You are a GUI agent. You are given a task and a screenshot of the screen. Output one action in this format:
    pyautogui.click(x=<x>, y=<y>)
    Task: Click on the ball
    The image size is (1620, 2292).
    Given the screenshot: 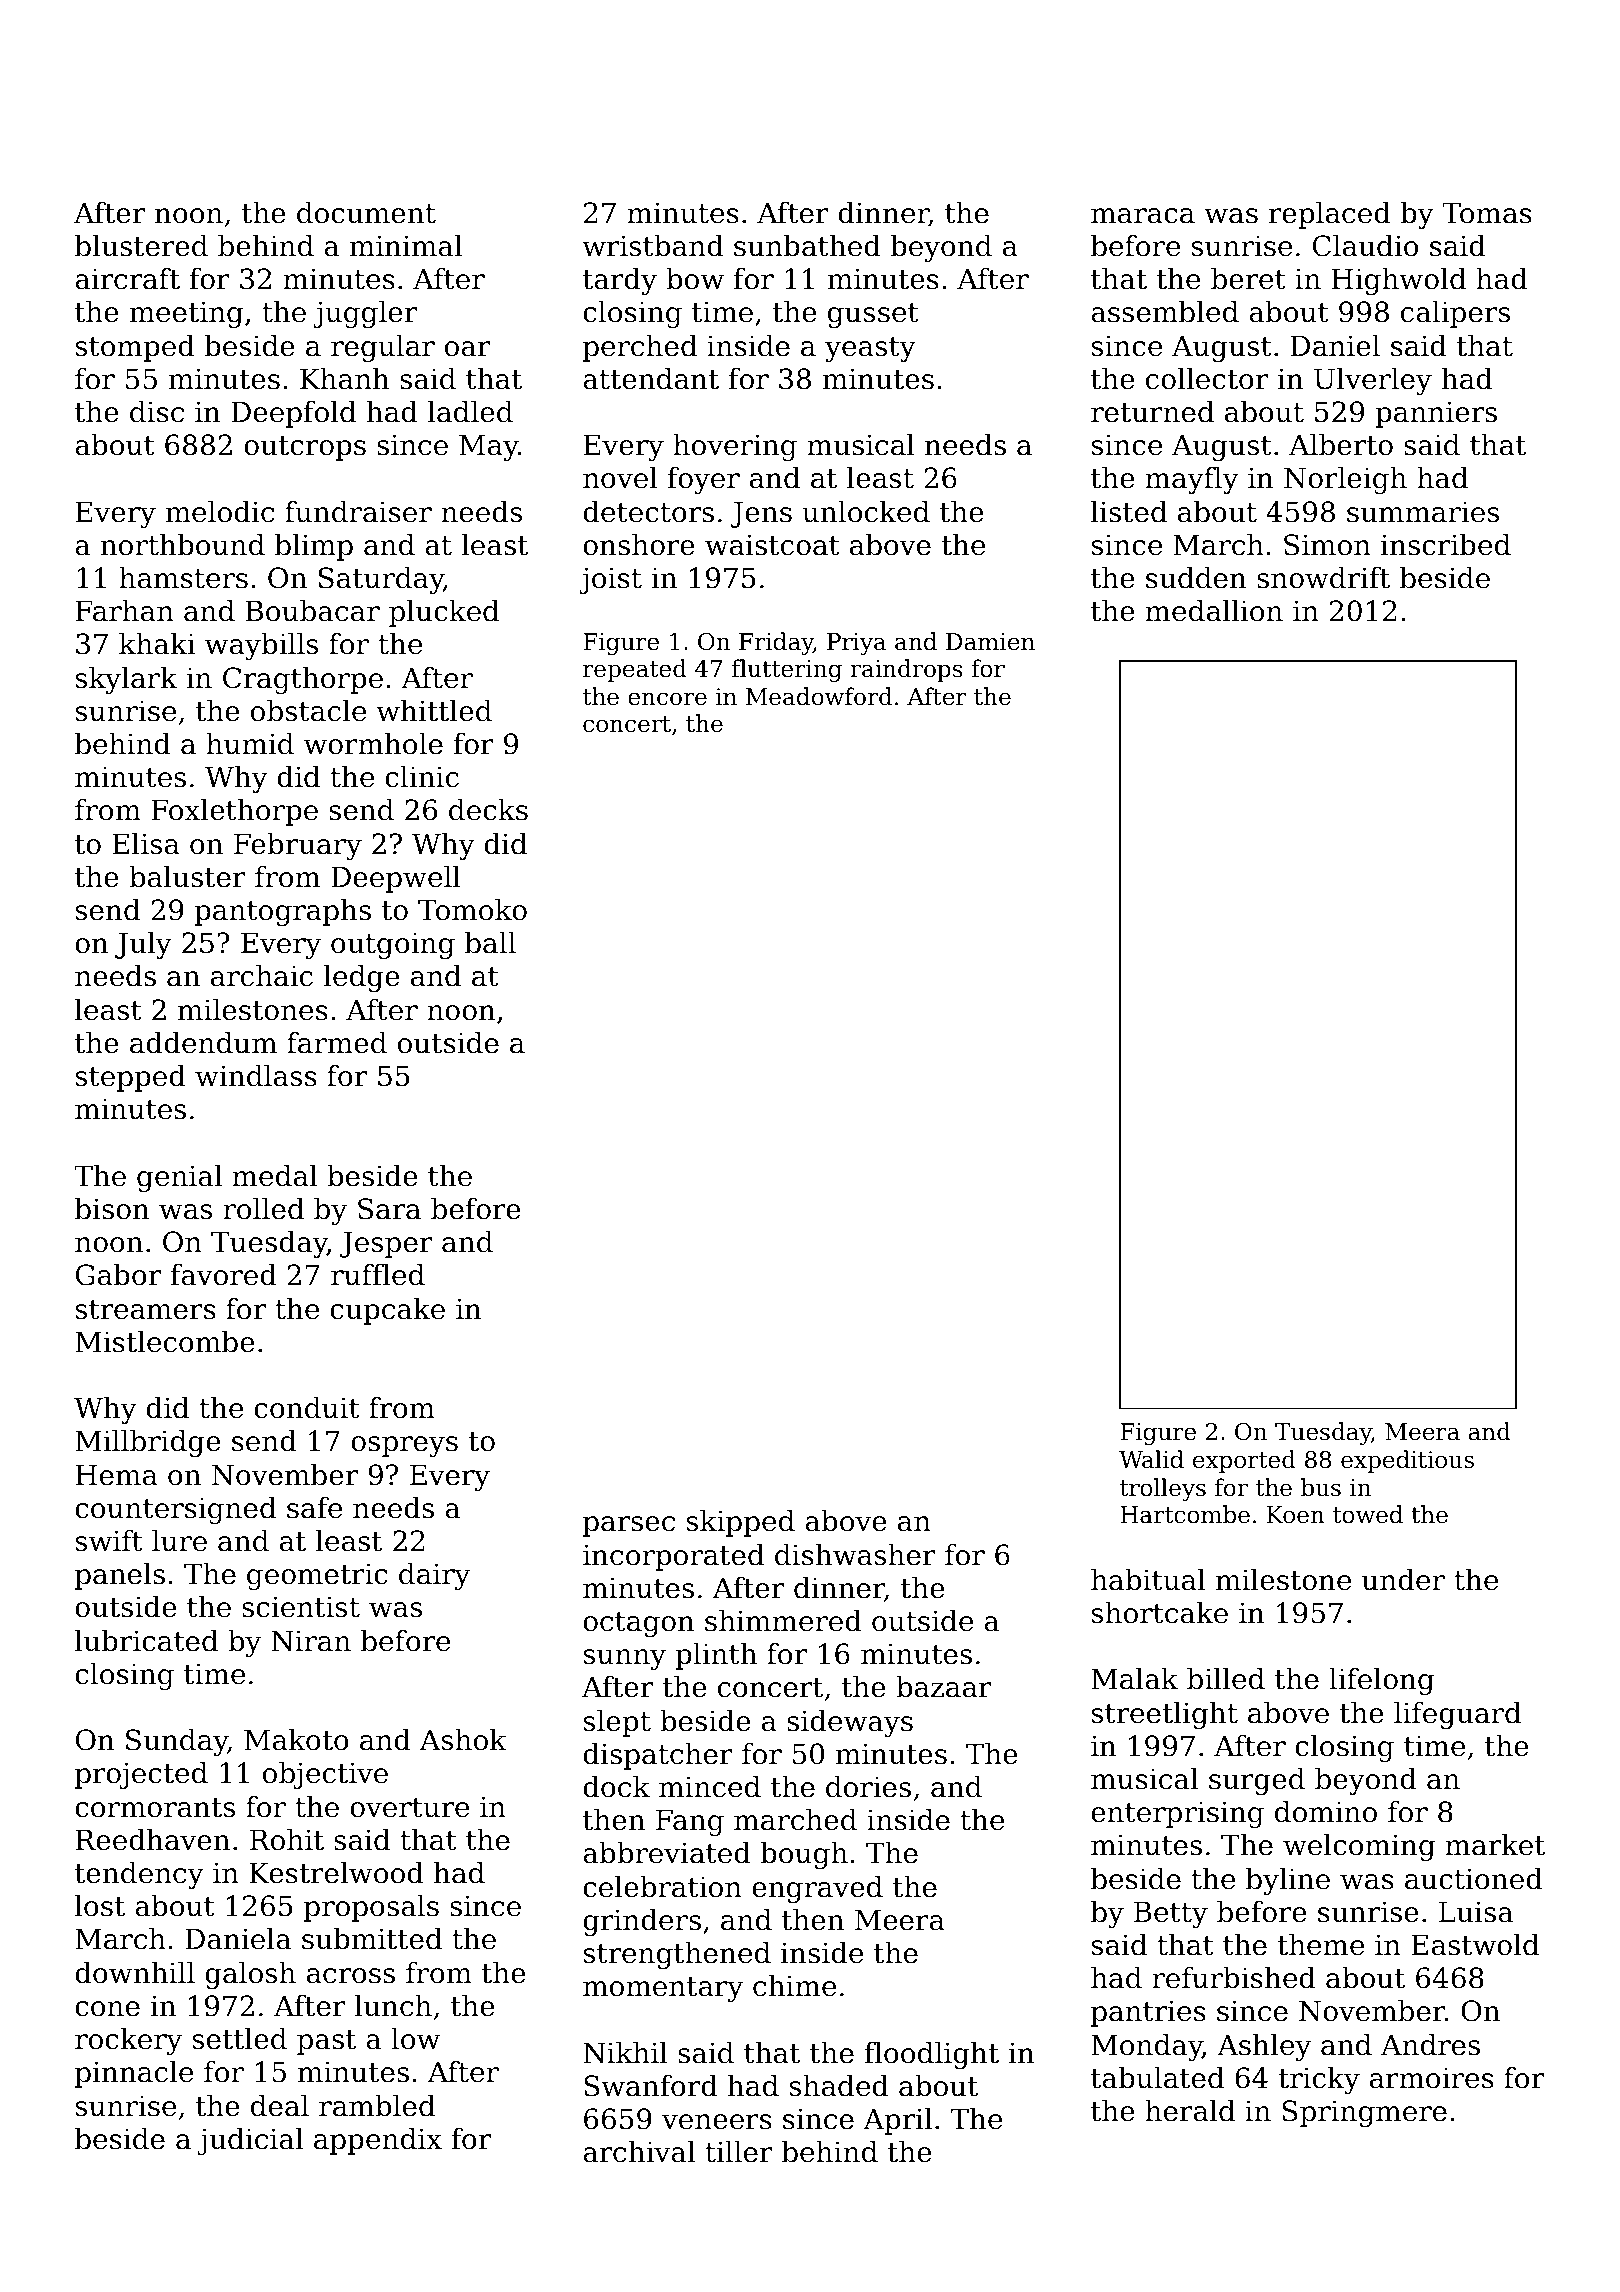 What is the action you would take?
    pyautogui.click(x=490, y=943)
